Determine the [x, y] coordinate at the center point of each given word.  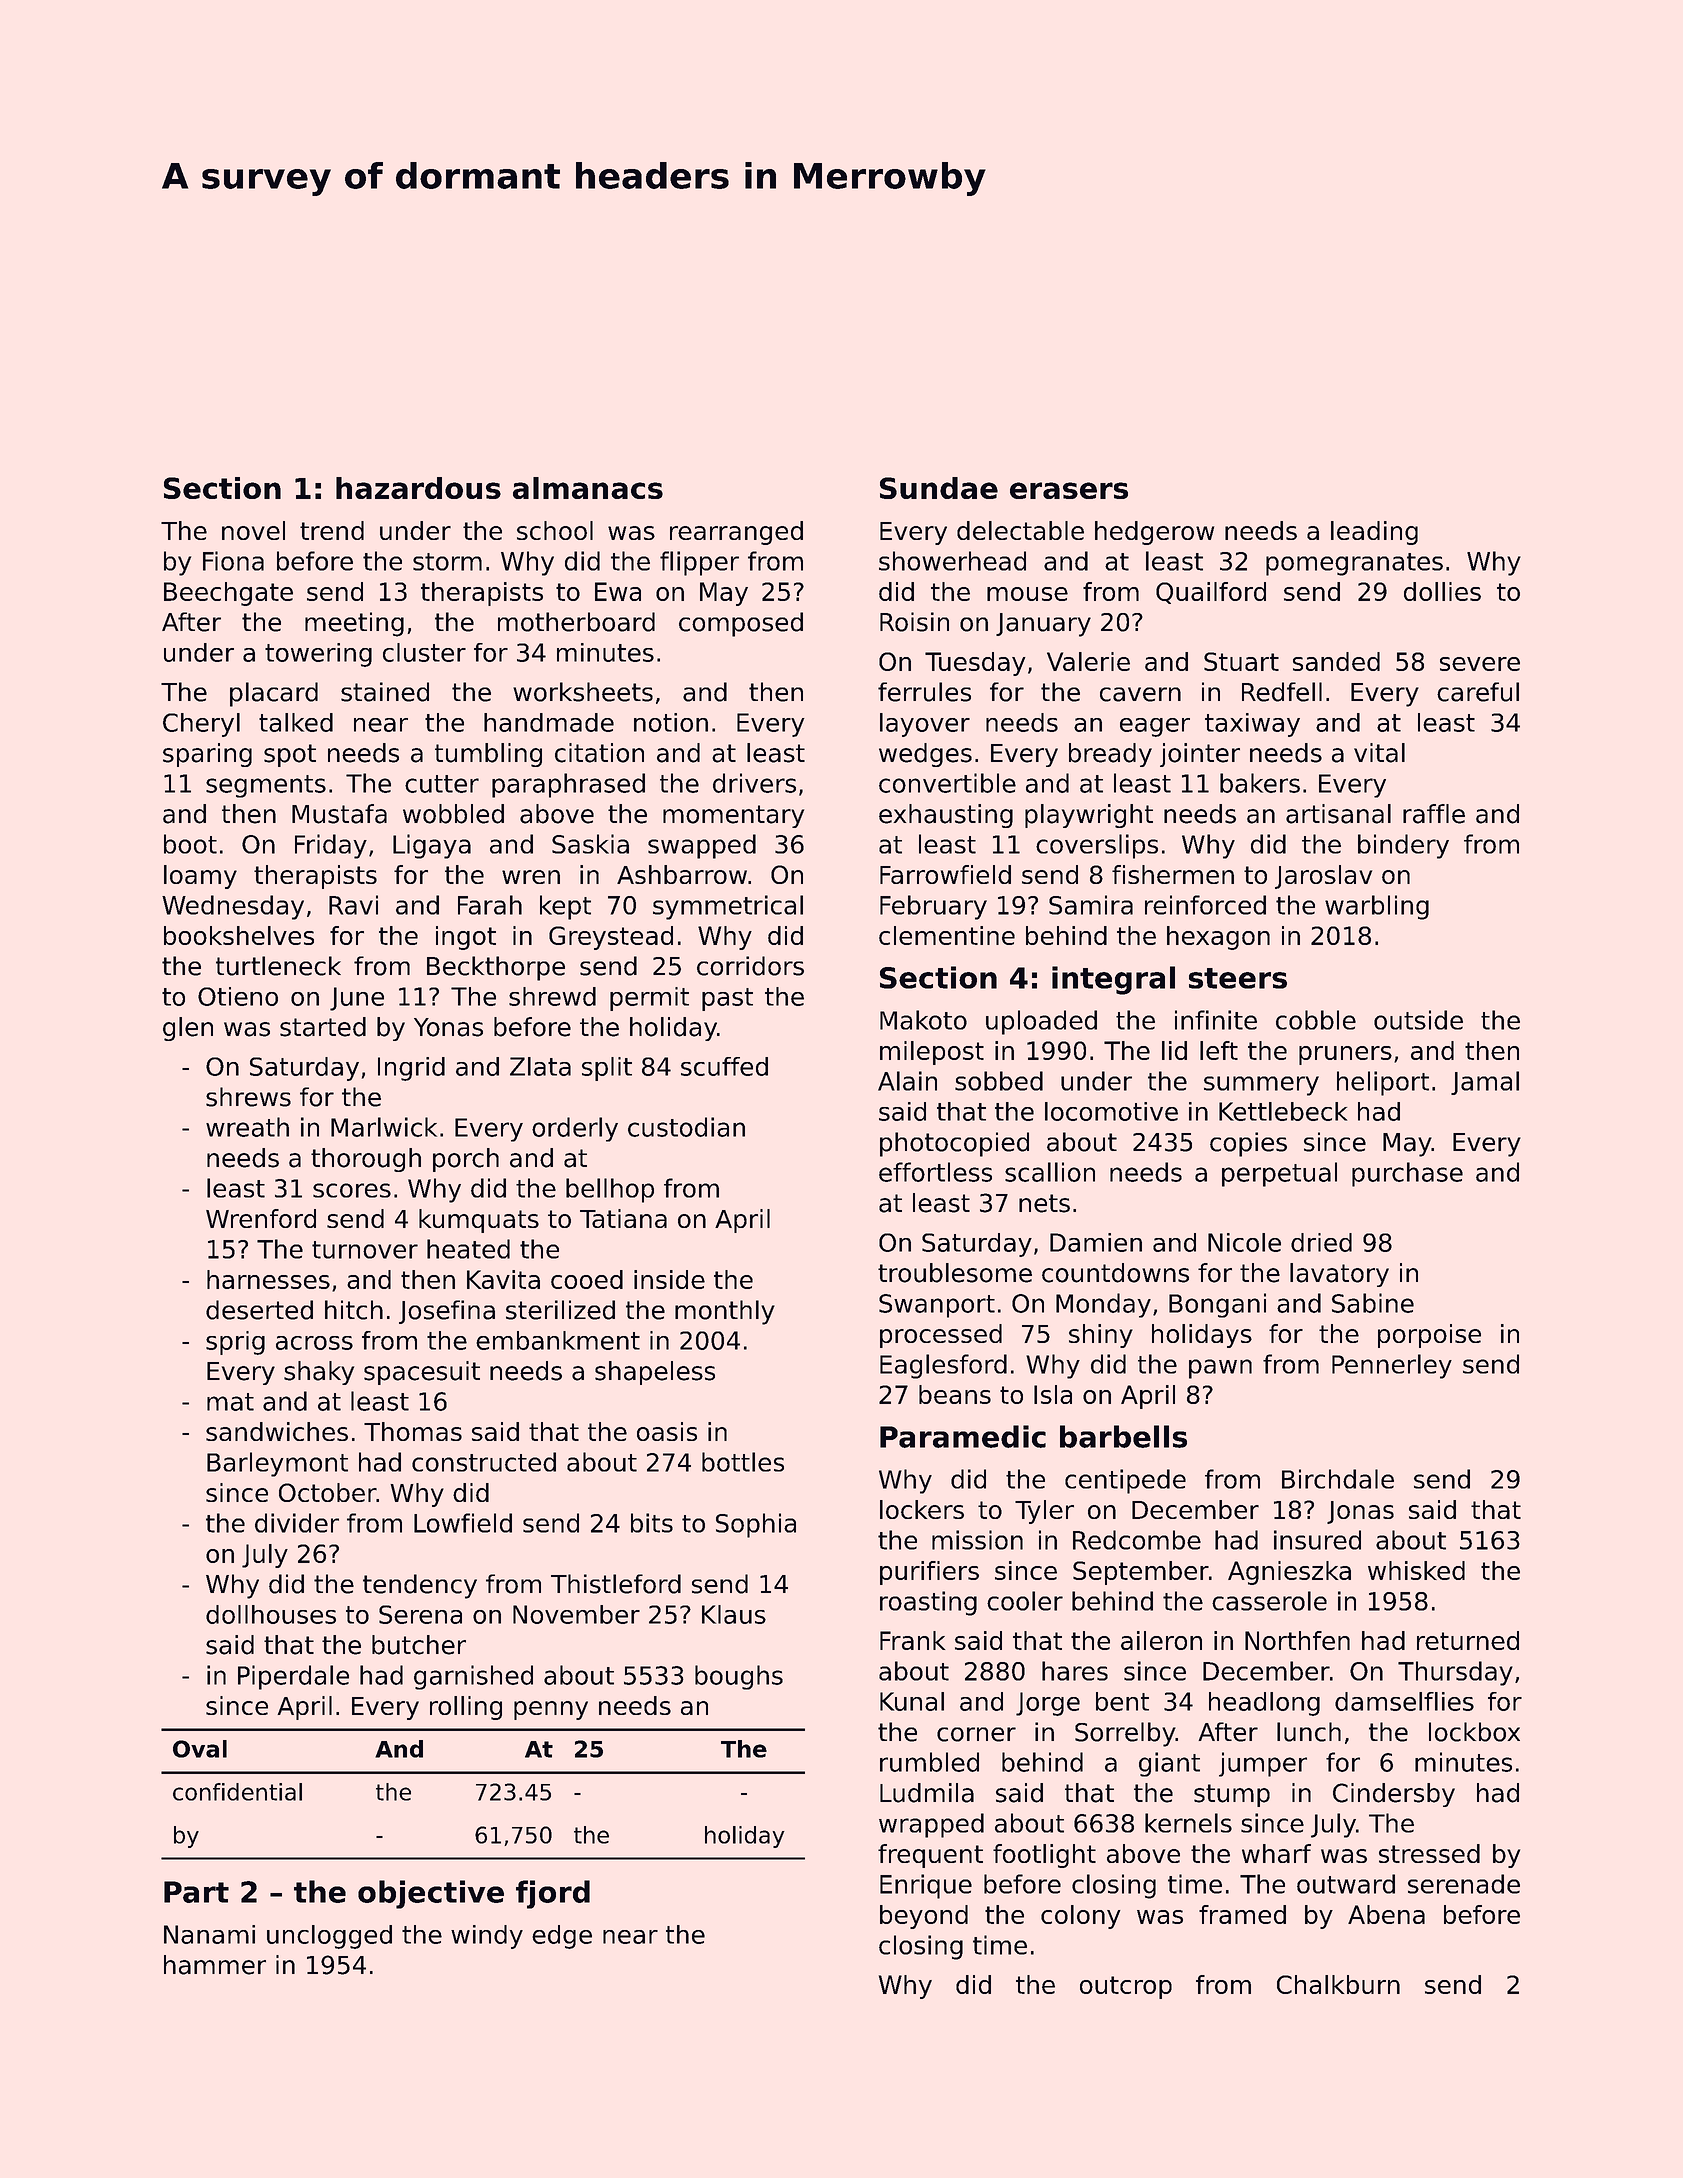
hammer [215, 1965]
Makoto [923, 1020]
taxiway [1252, 725]
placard [274, 694]
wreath [247, 1127]
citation [599, 753]
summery [1261, 1086]
